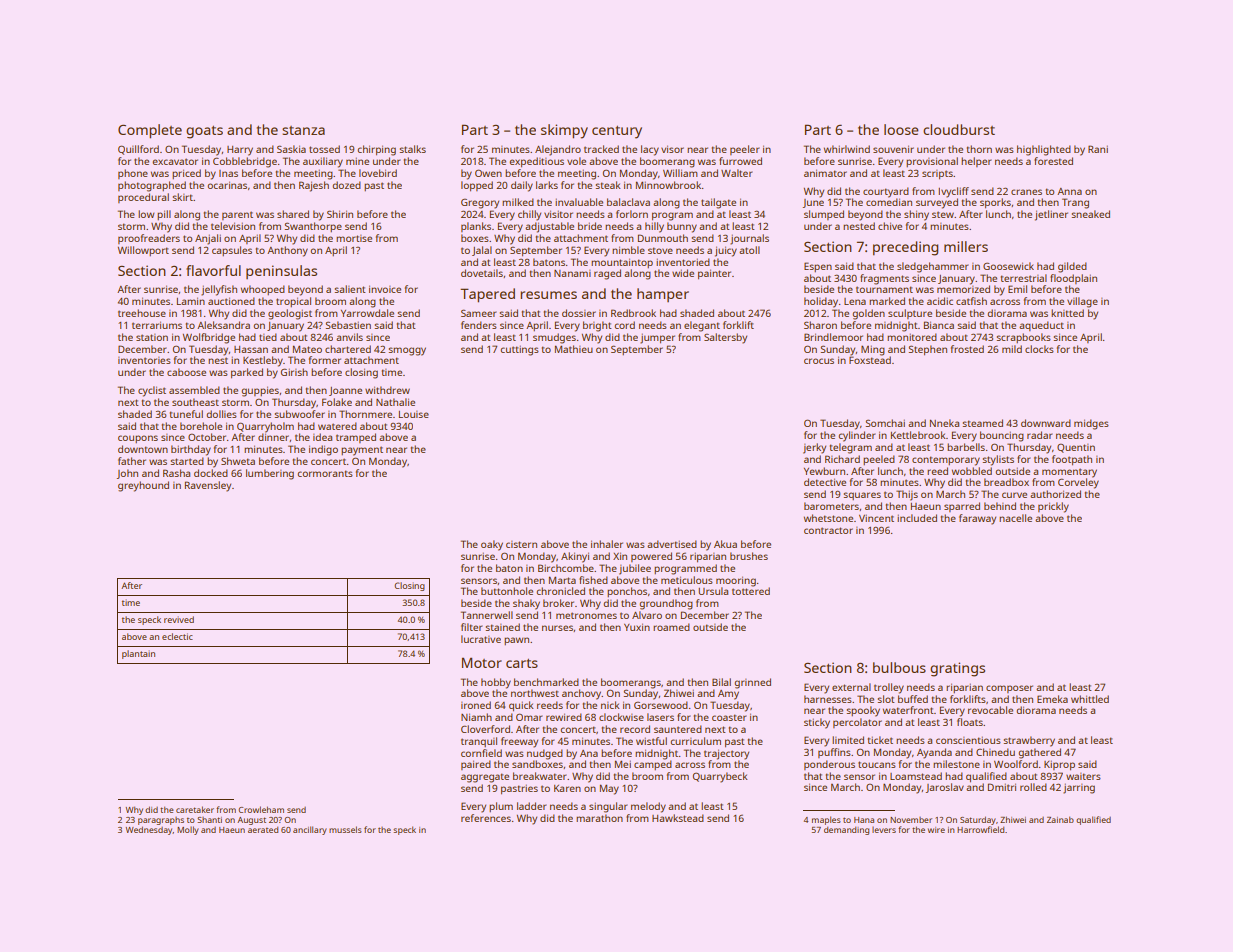 This screenshot has width=1233, height=952. What do you see at coordinates (149, 239) in the screenshot?
I see `proofreaders` at bounding box center [149, 239].
